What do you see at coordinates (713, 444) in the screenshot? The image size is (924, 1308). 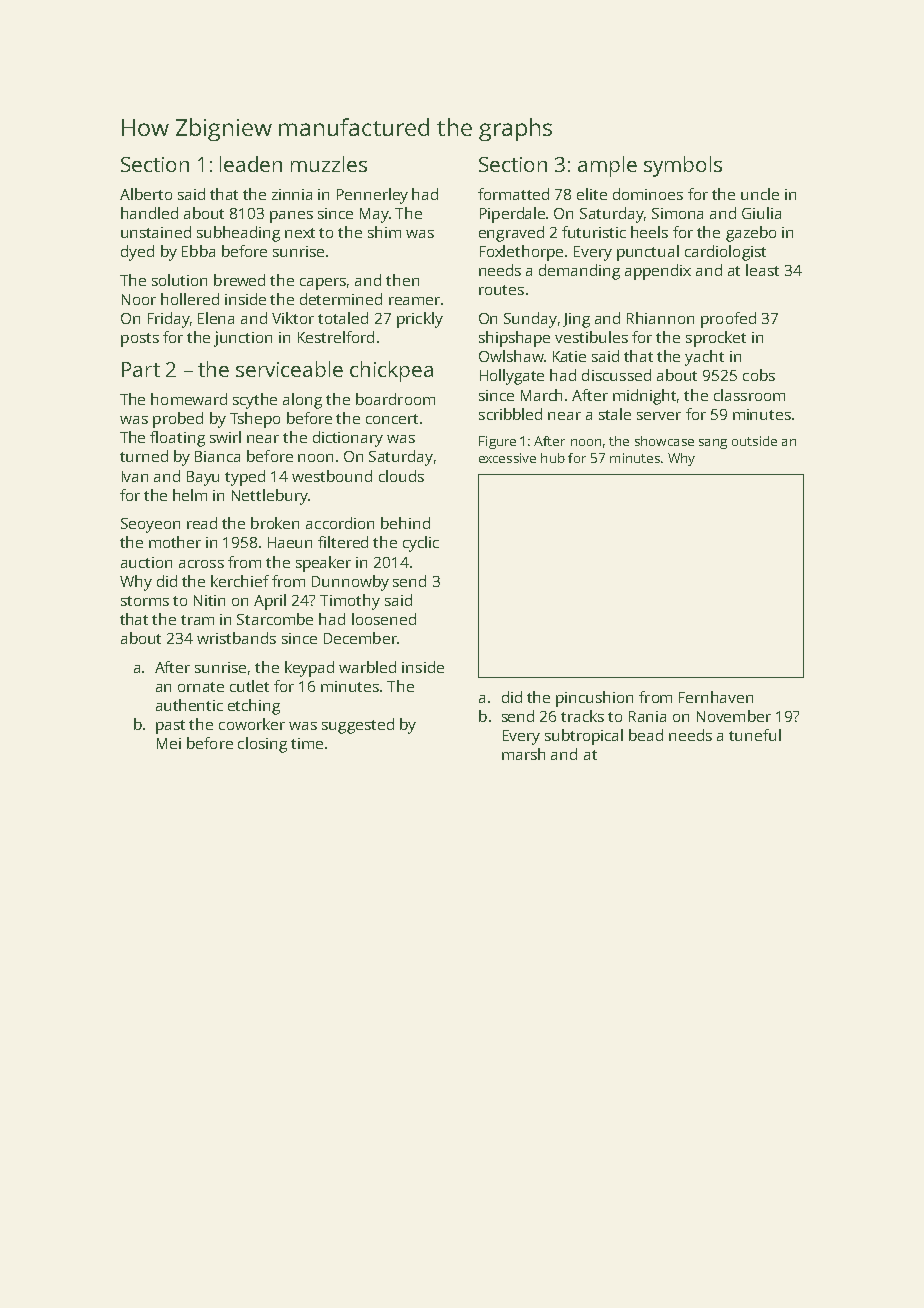 I see `sang` at bounding box center [713, 444].
